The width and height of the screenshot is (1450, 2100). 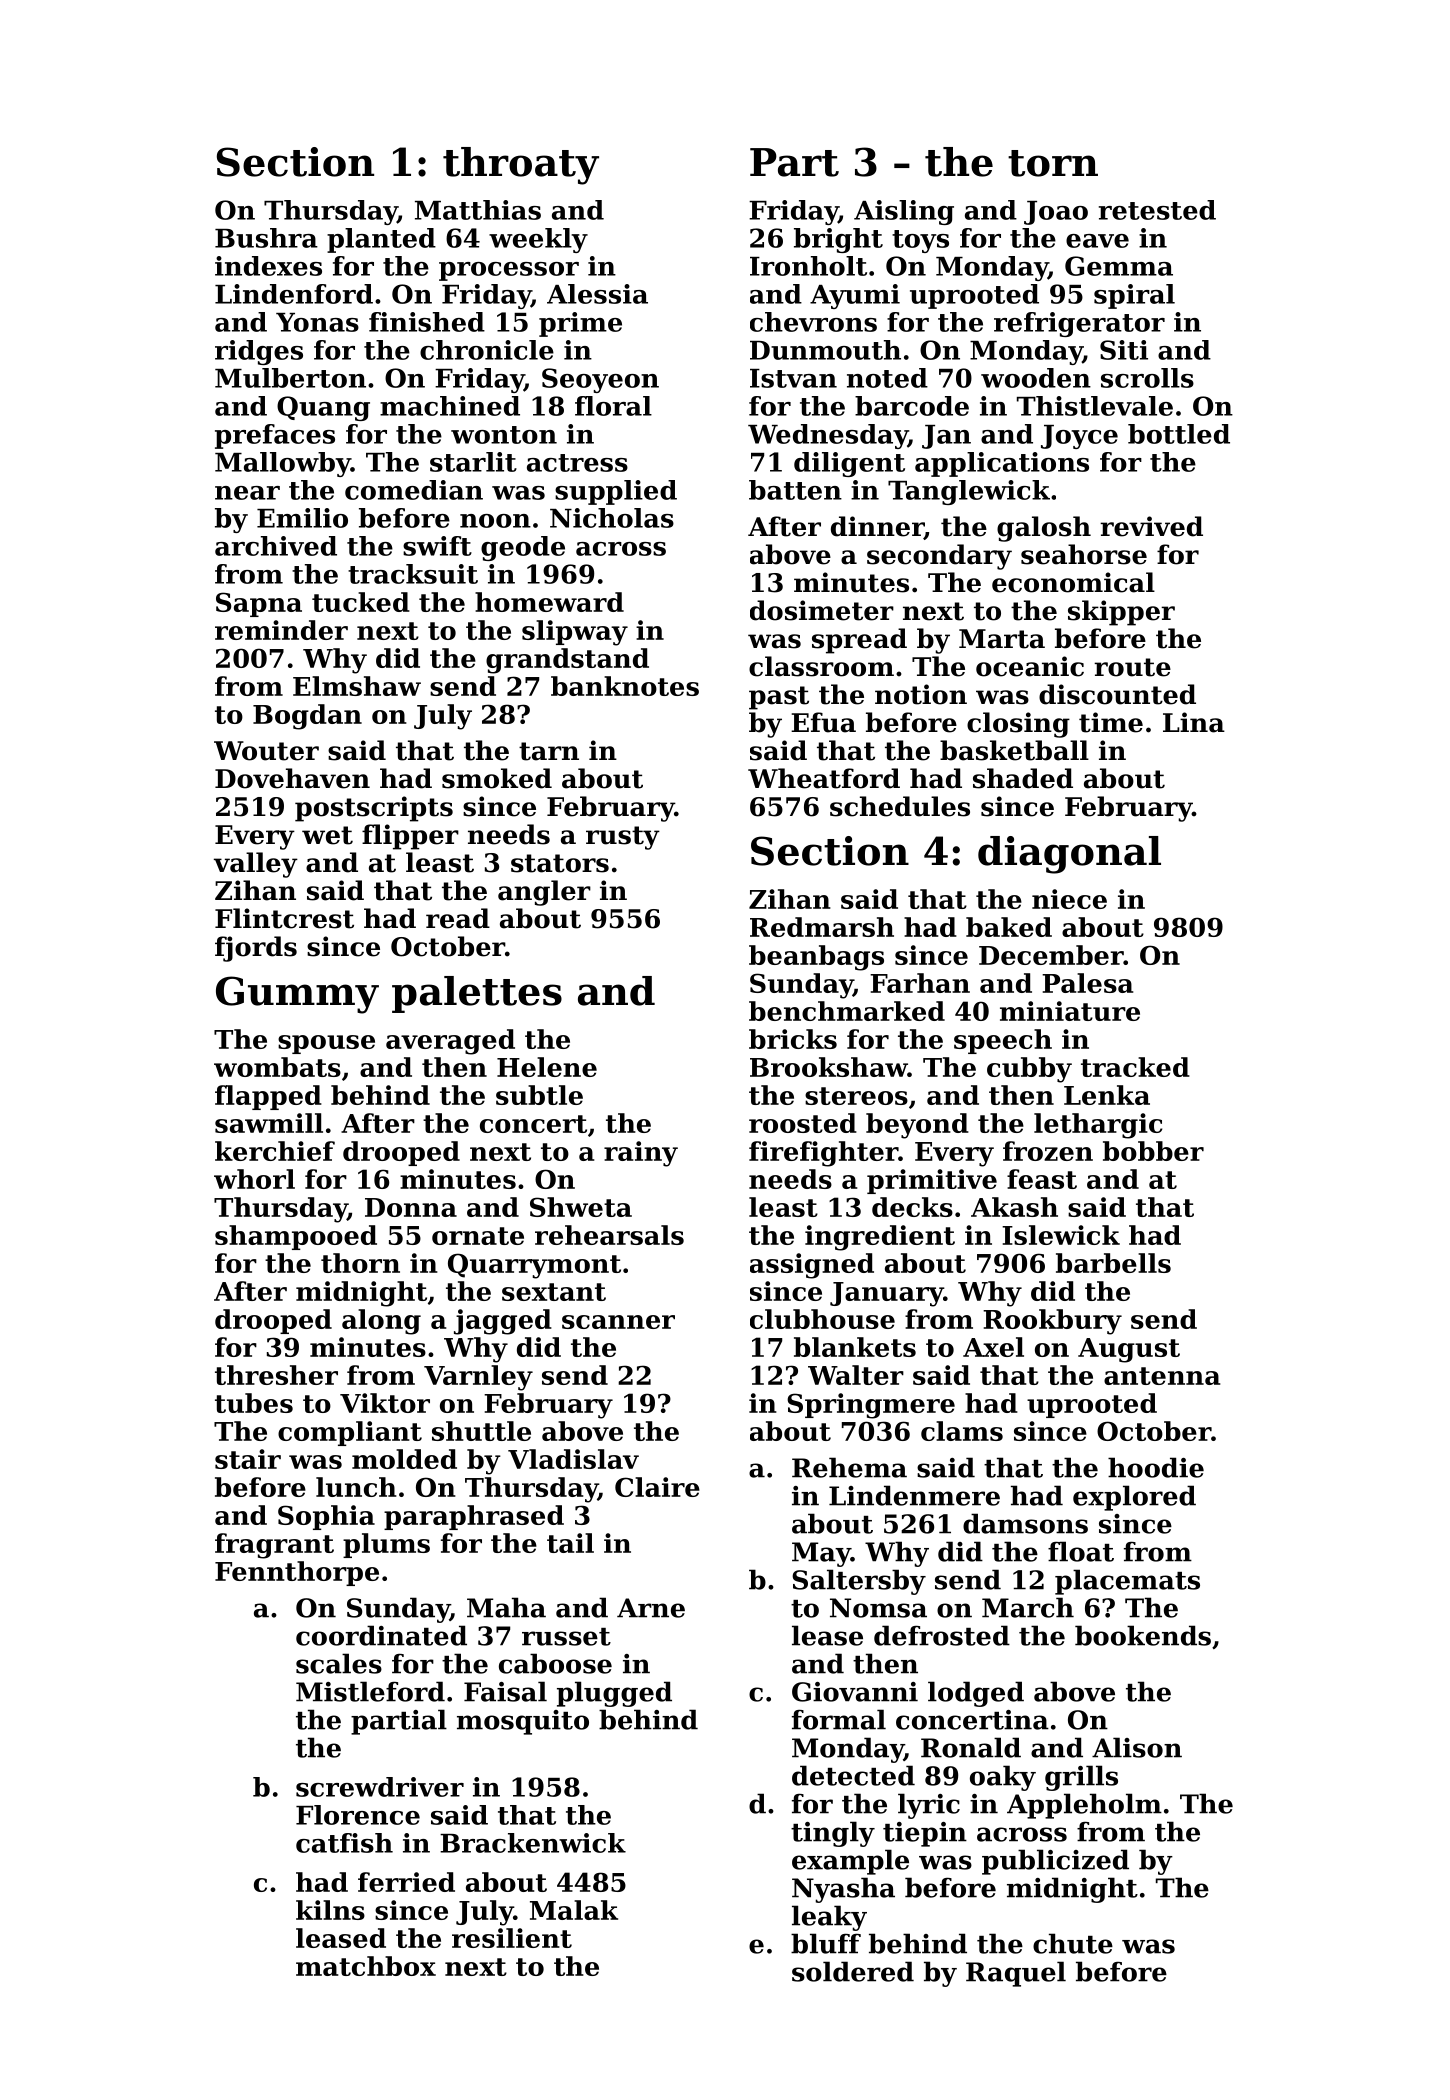 I want to click on leaky, so click(x=829, y=1918).
